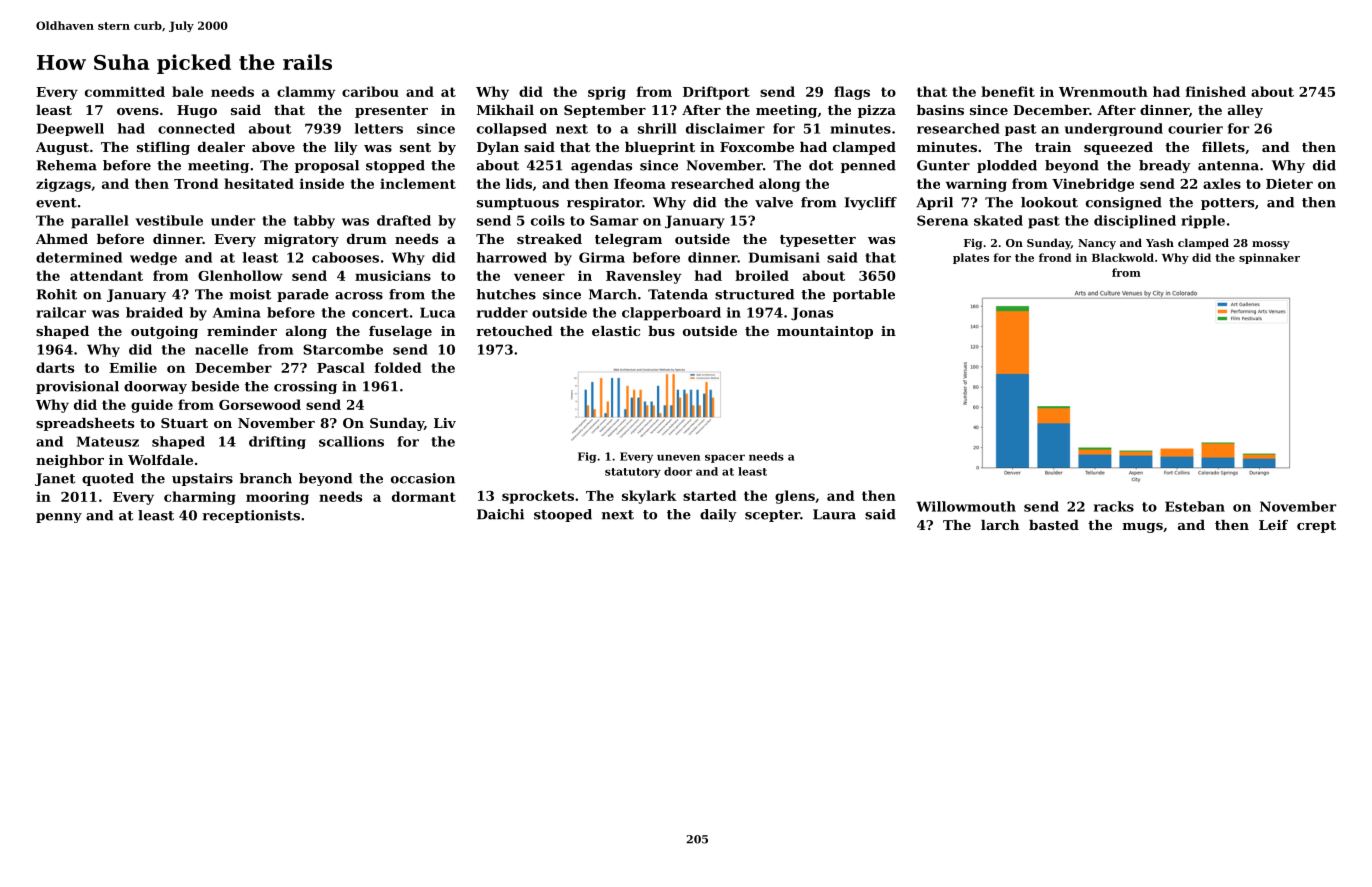  I want to click on lids, so click(519, 183).
